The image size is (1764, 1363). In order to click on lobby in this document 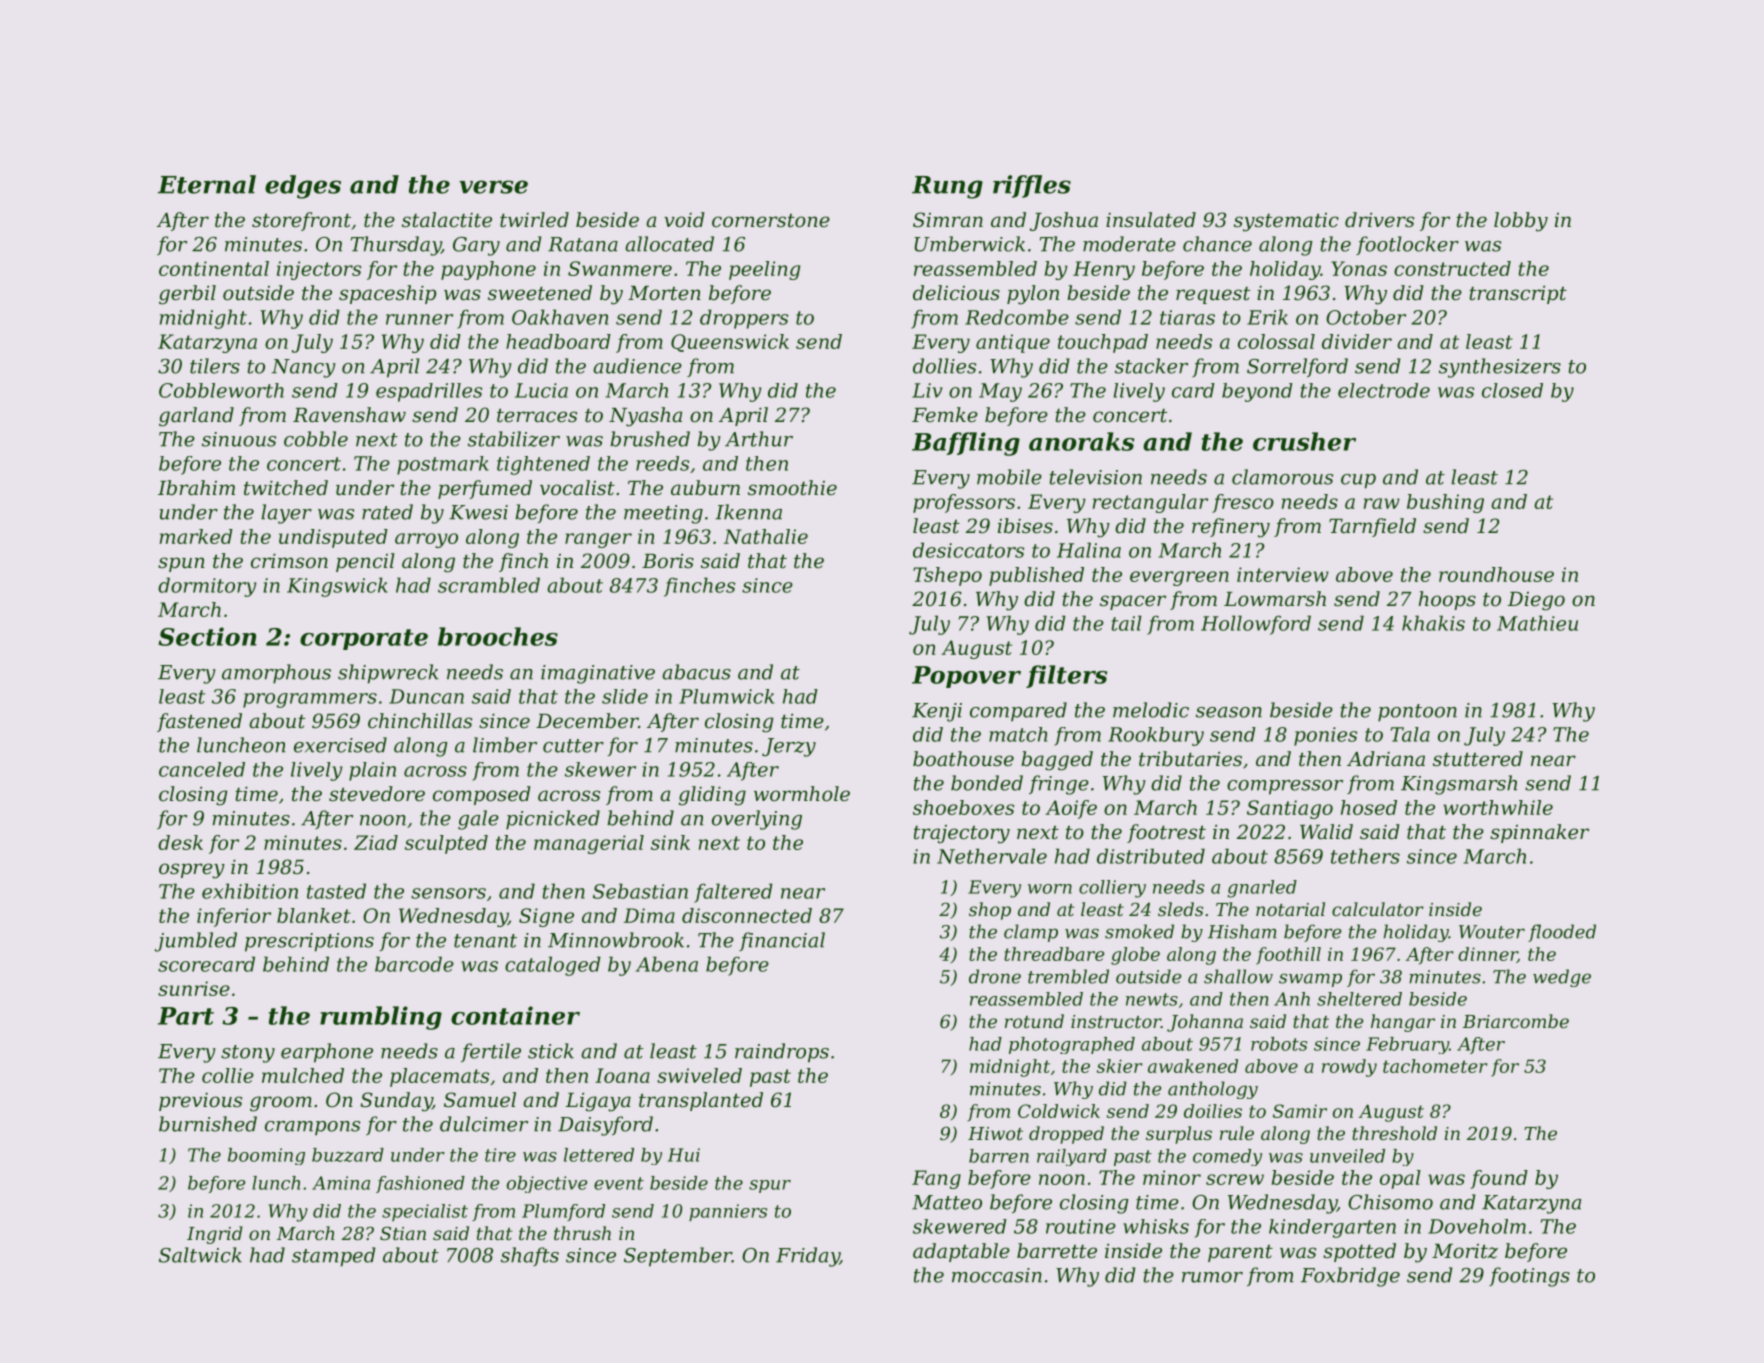, I will do `click(1521, 222)`.
